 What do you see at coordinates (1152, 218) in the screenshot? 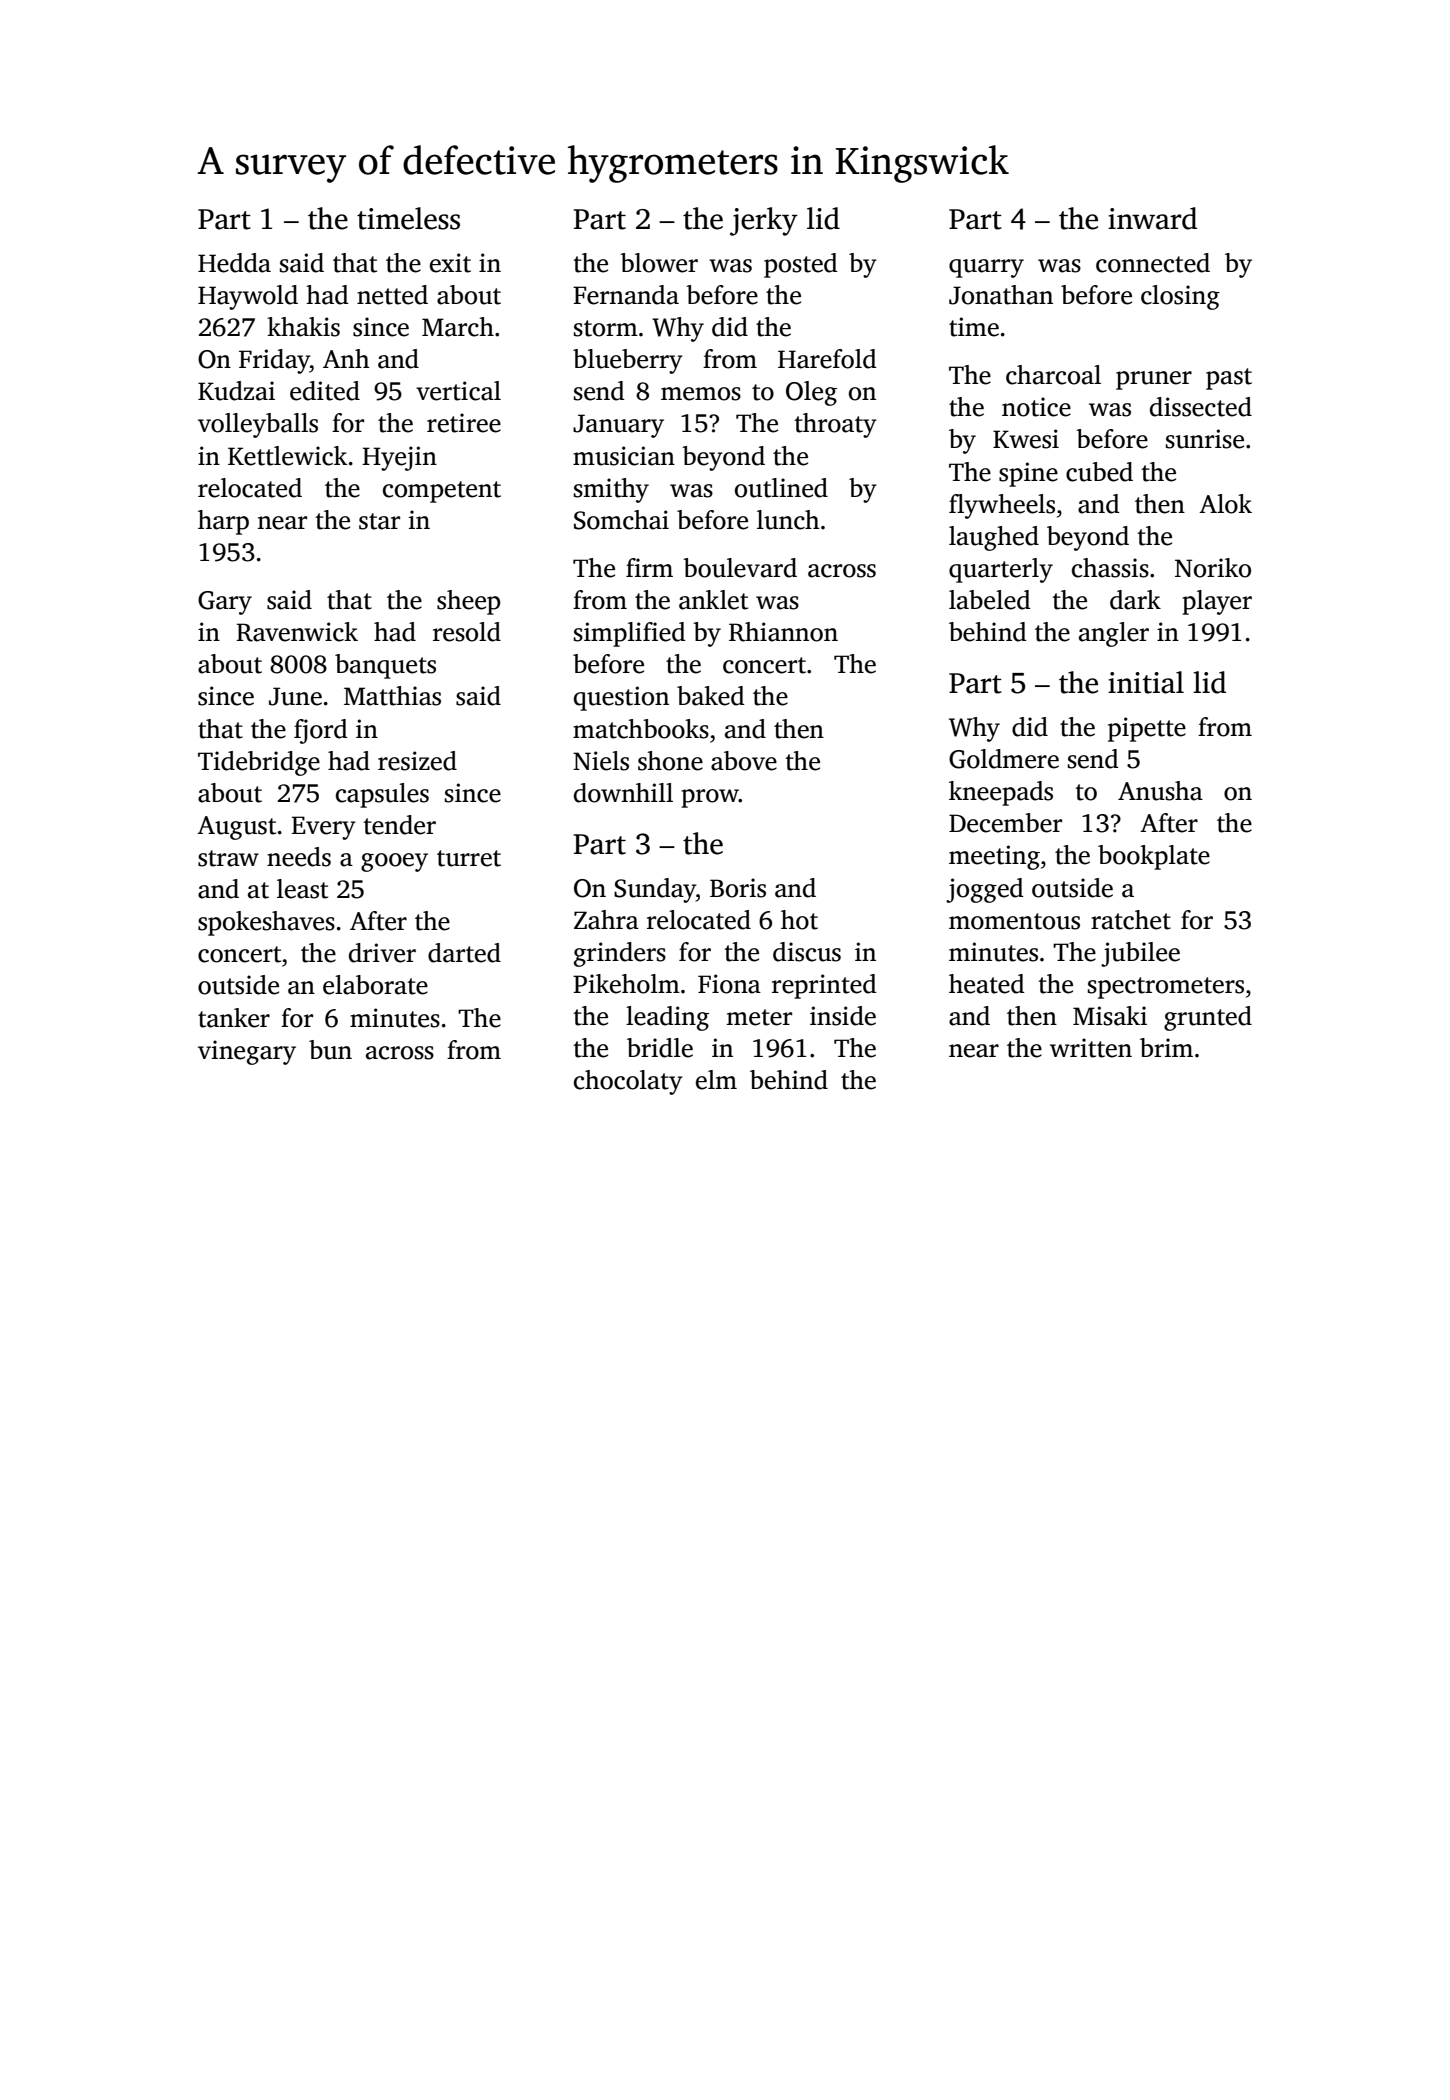
I see `inward` at bounding box center [1152, 218].
